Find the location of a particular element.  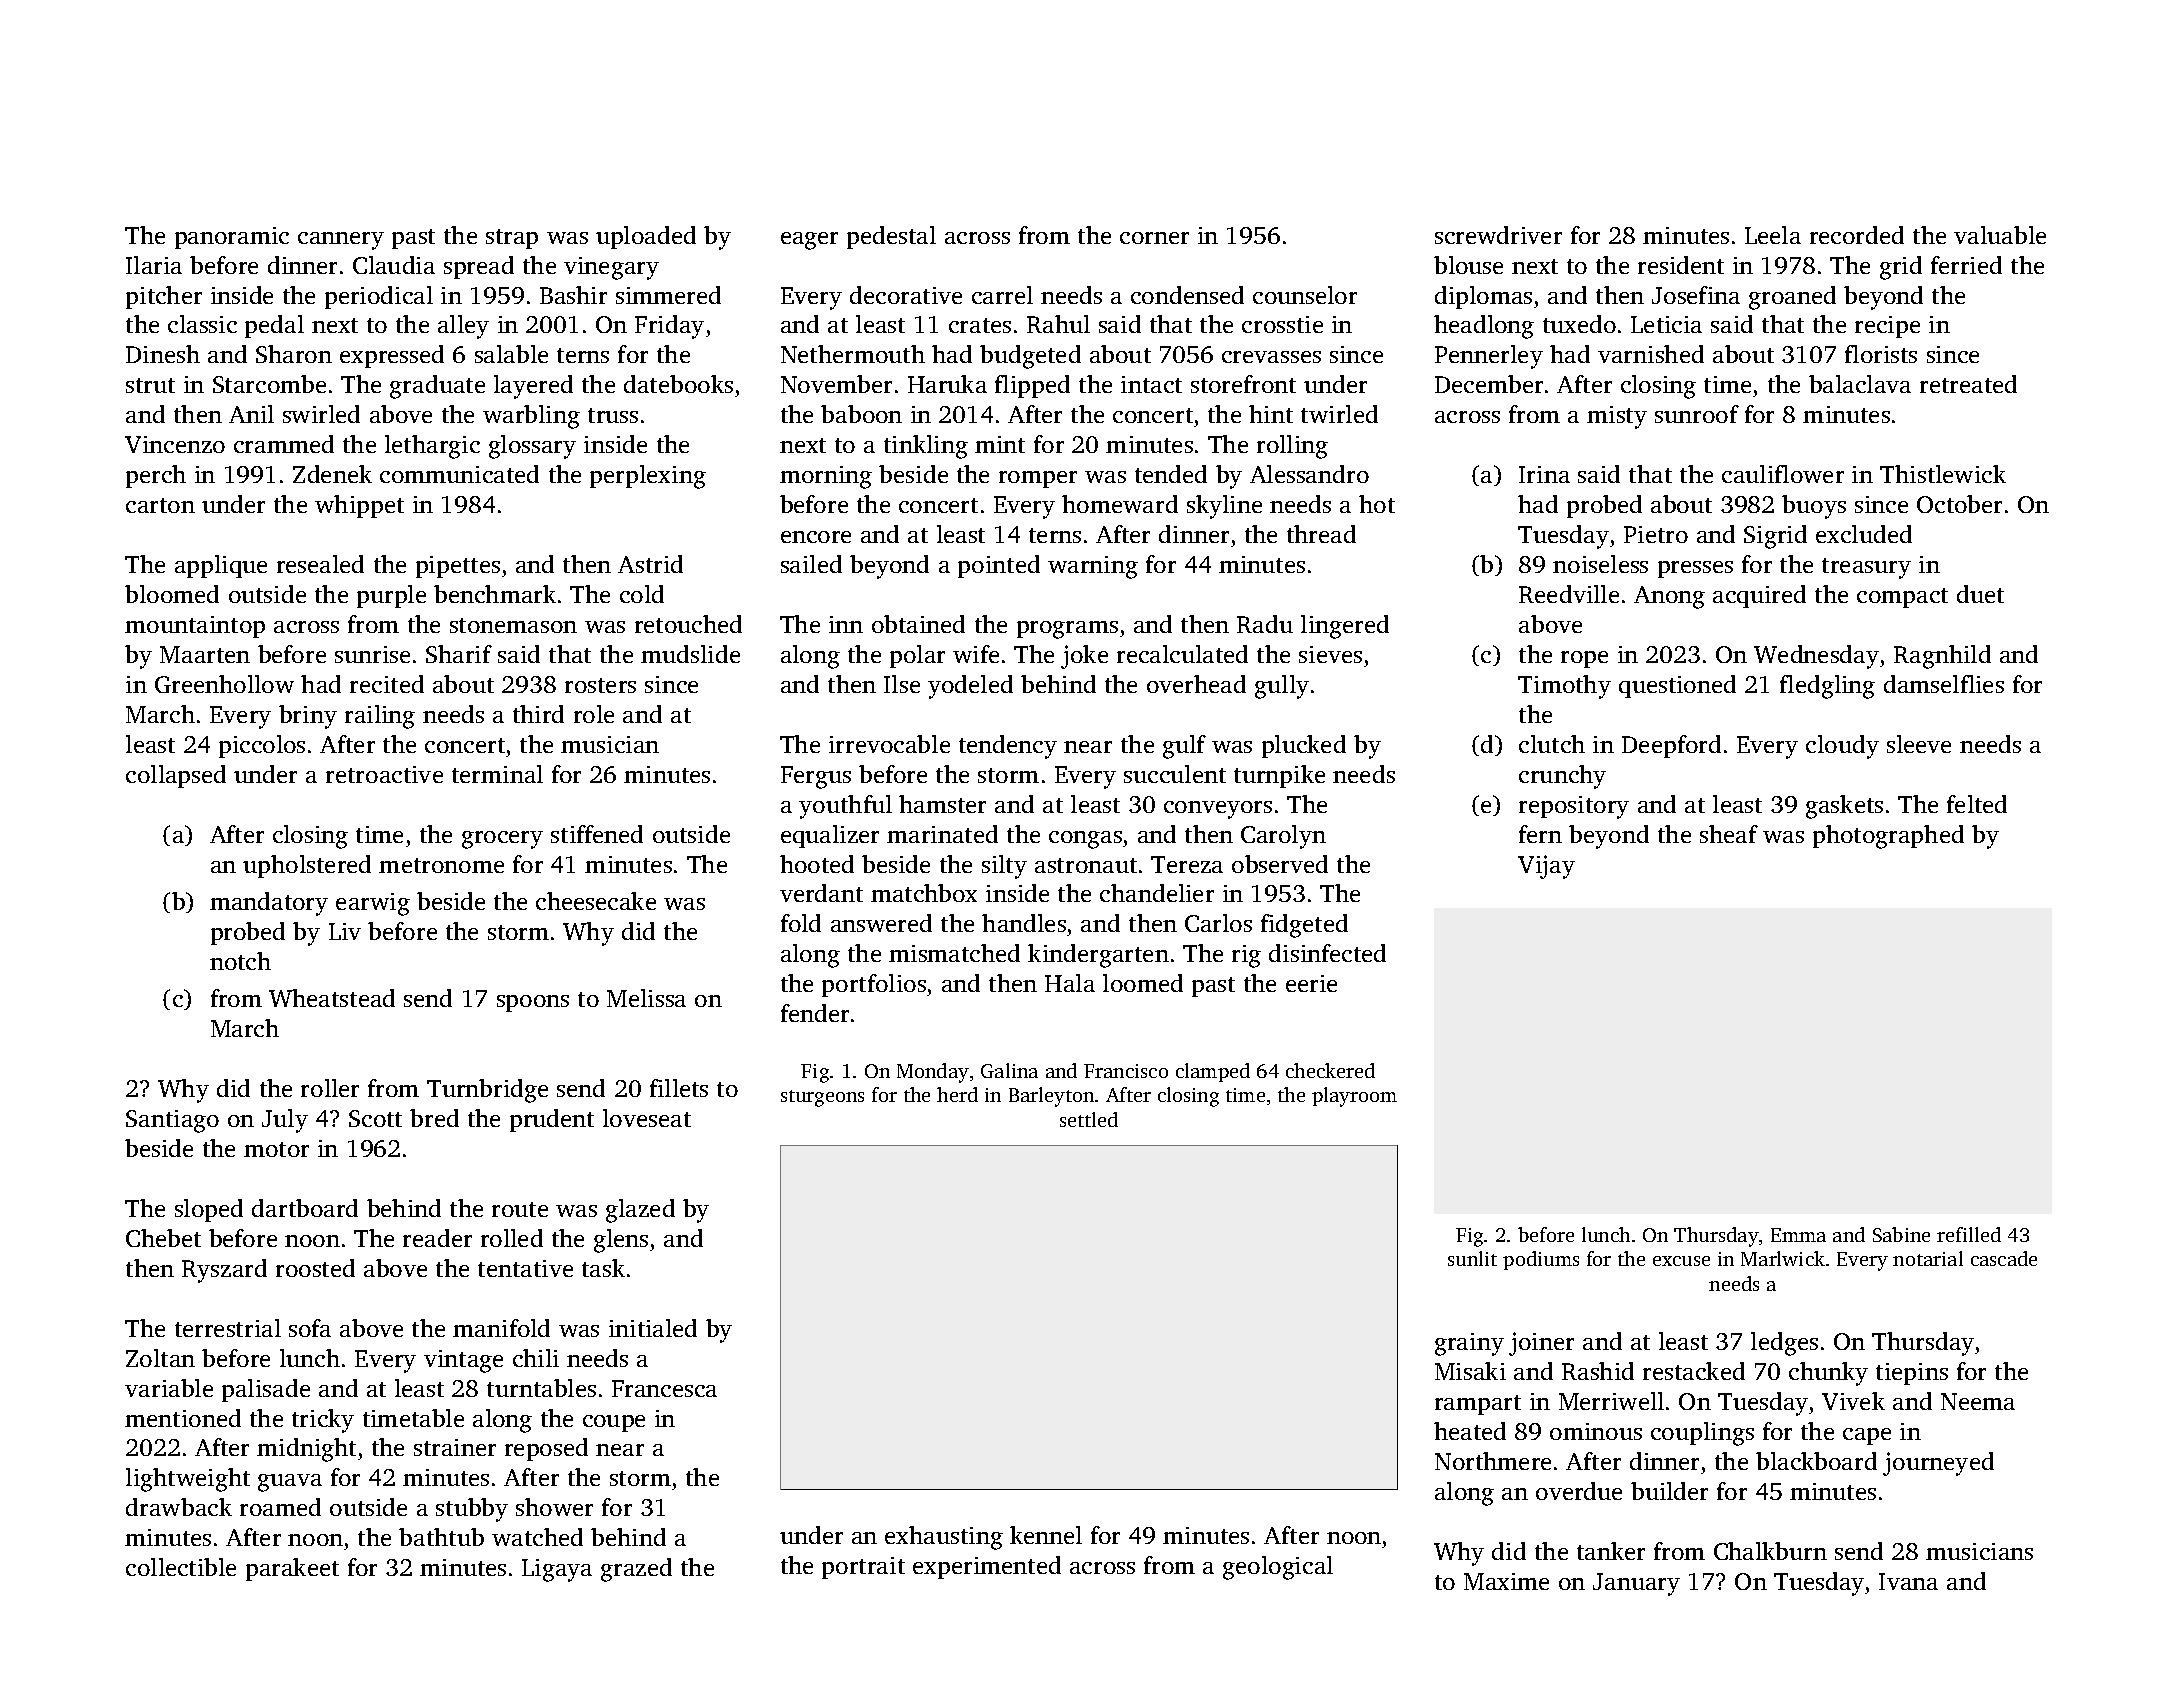

cannery is located at coordinates (341, 241).
